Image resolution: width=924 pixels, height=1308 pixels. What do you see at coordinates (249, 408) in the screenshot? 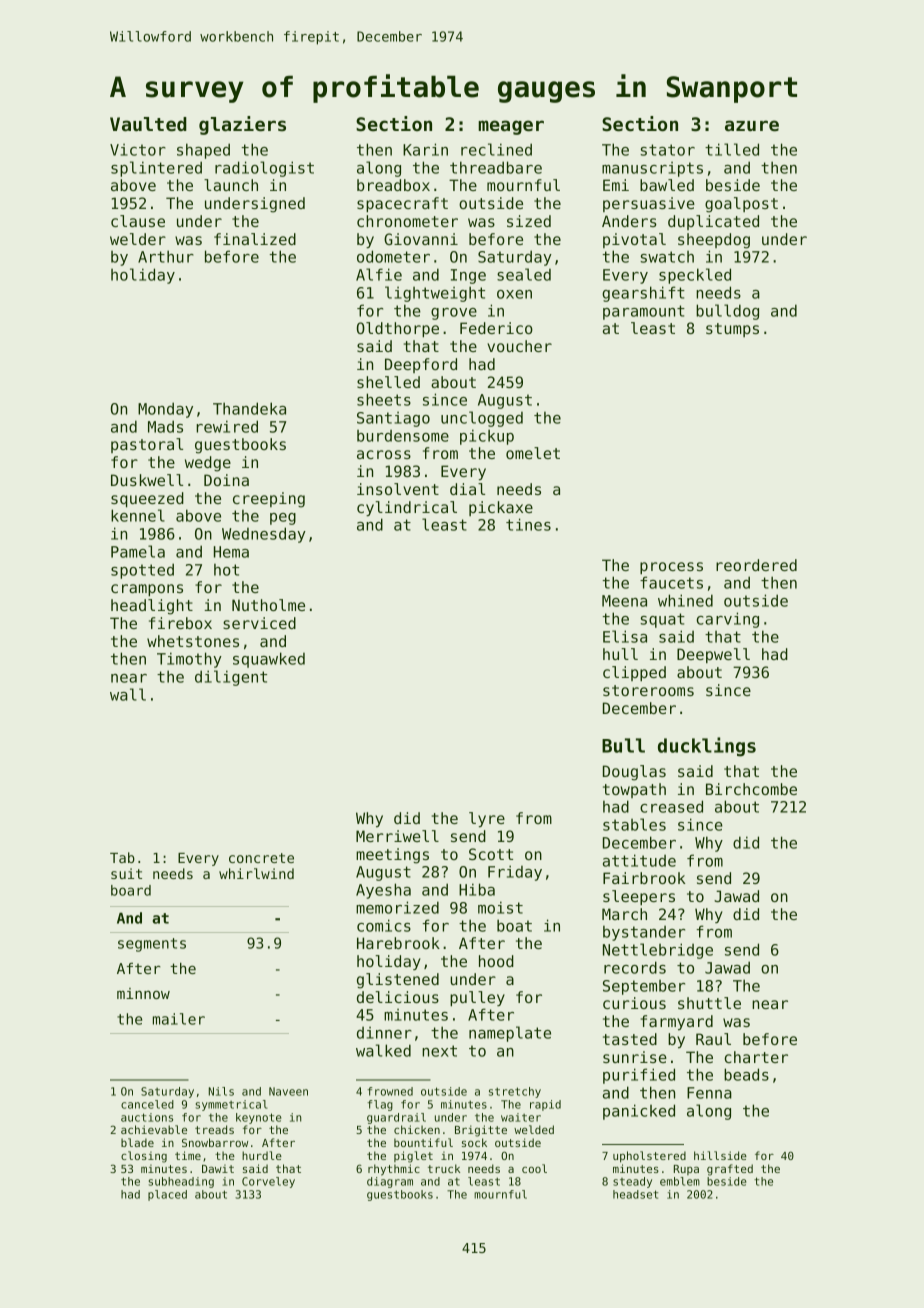
I see `Thandeka` at bounding box center [249, 408].
